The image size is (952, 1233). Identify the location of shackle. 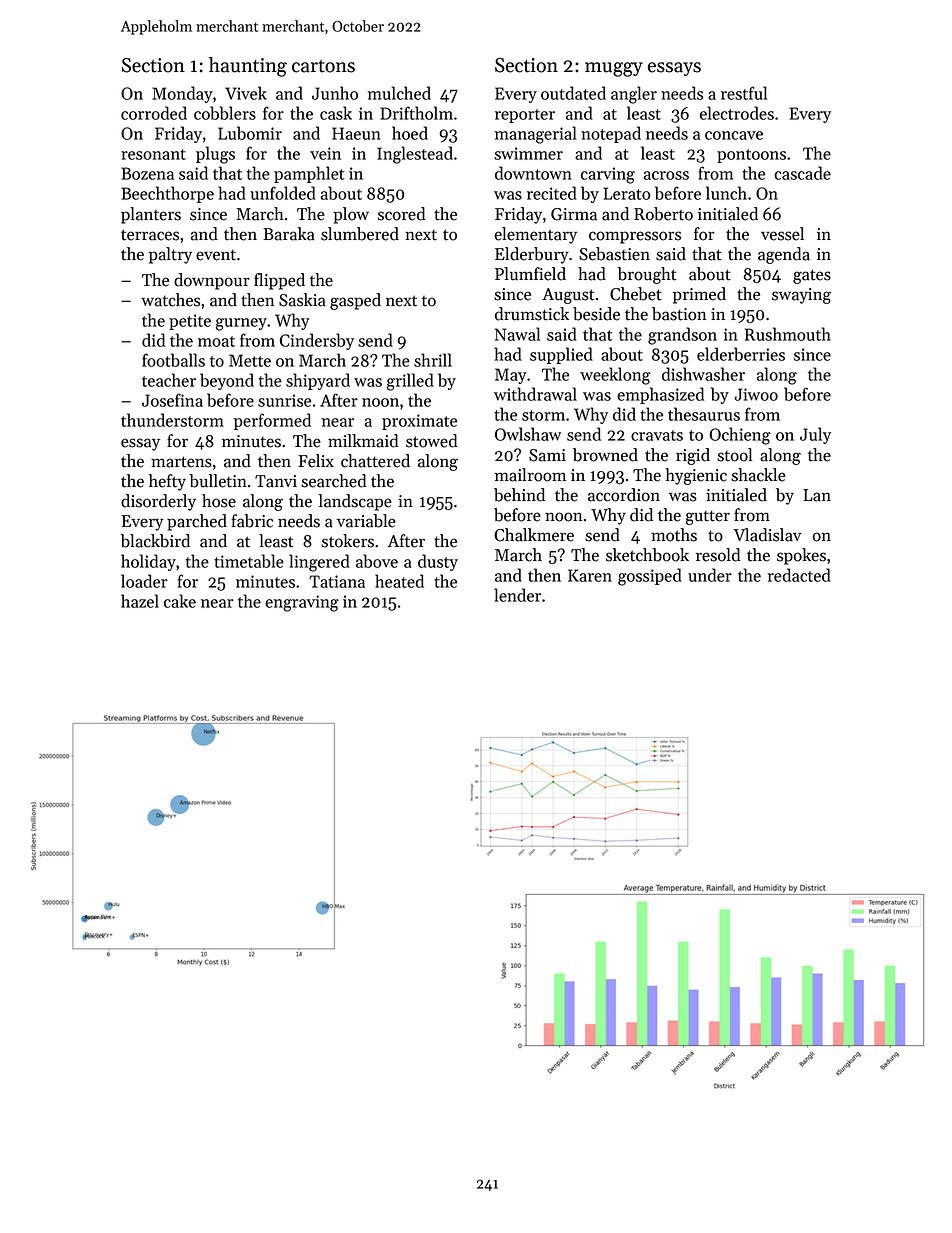
(758, 475).
